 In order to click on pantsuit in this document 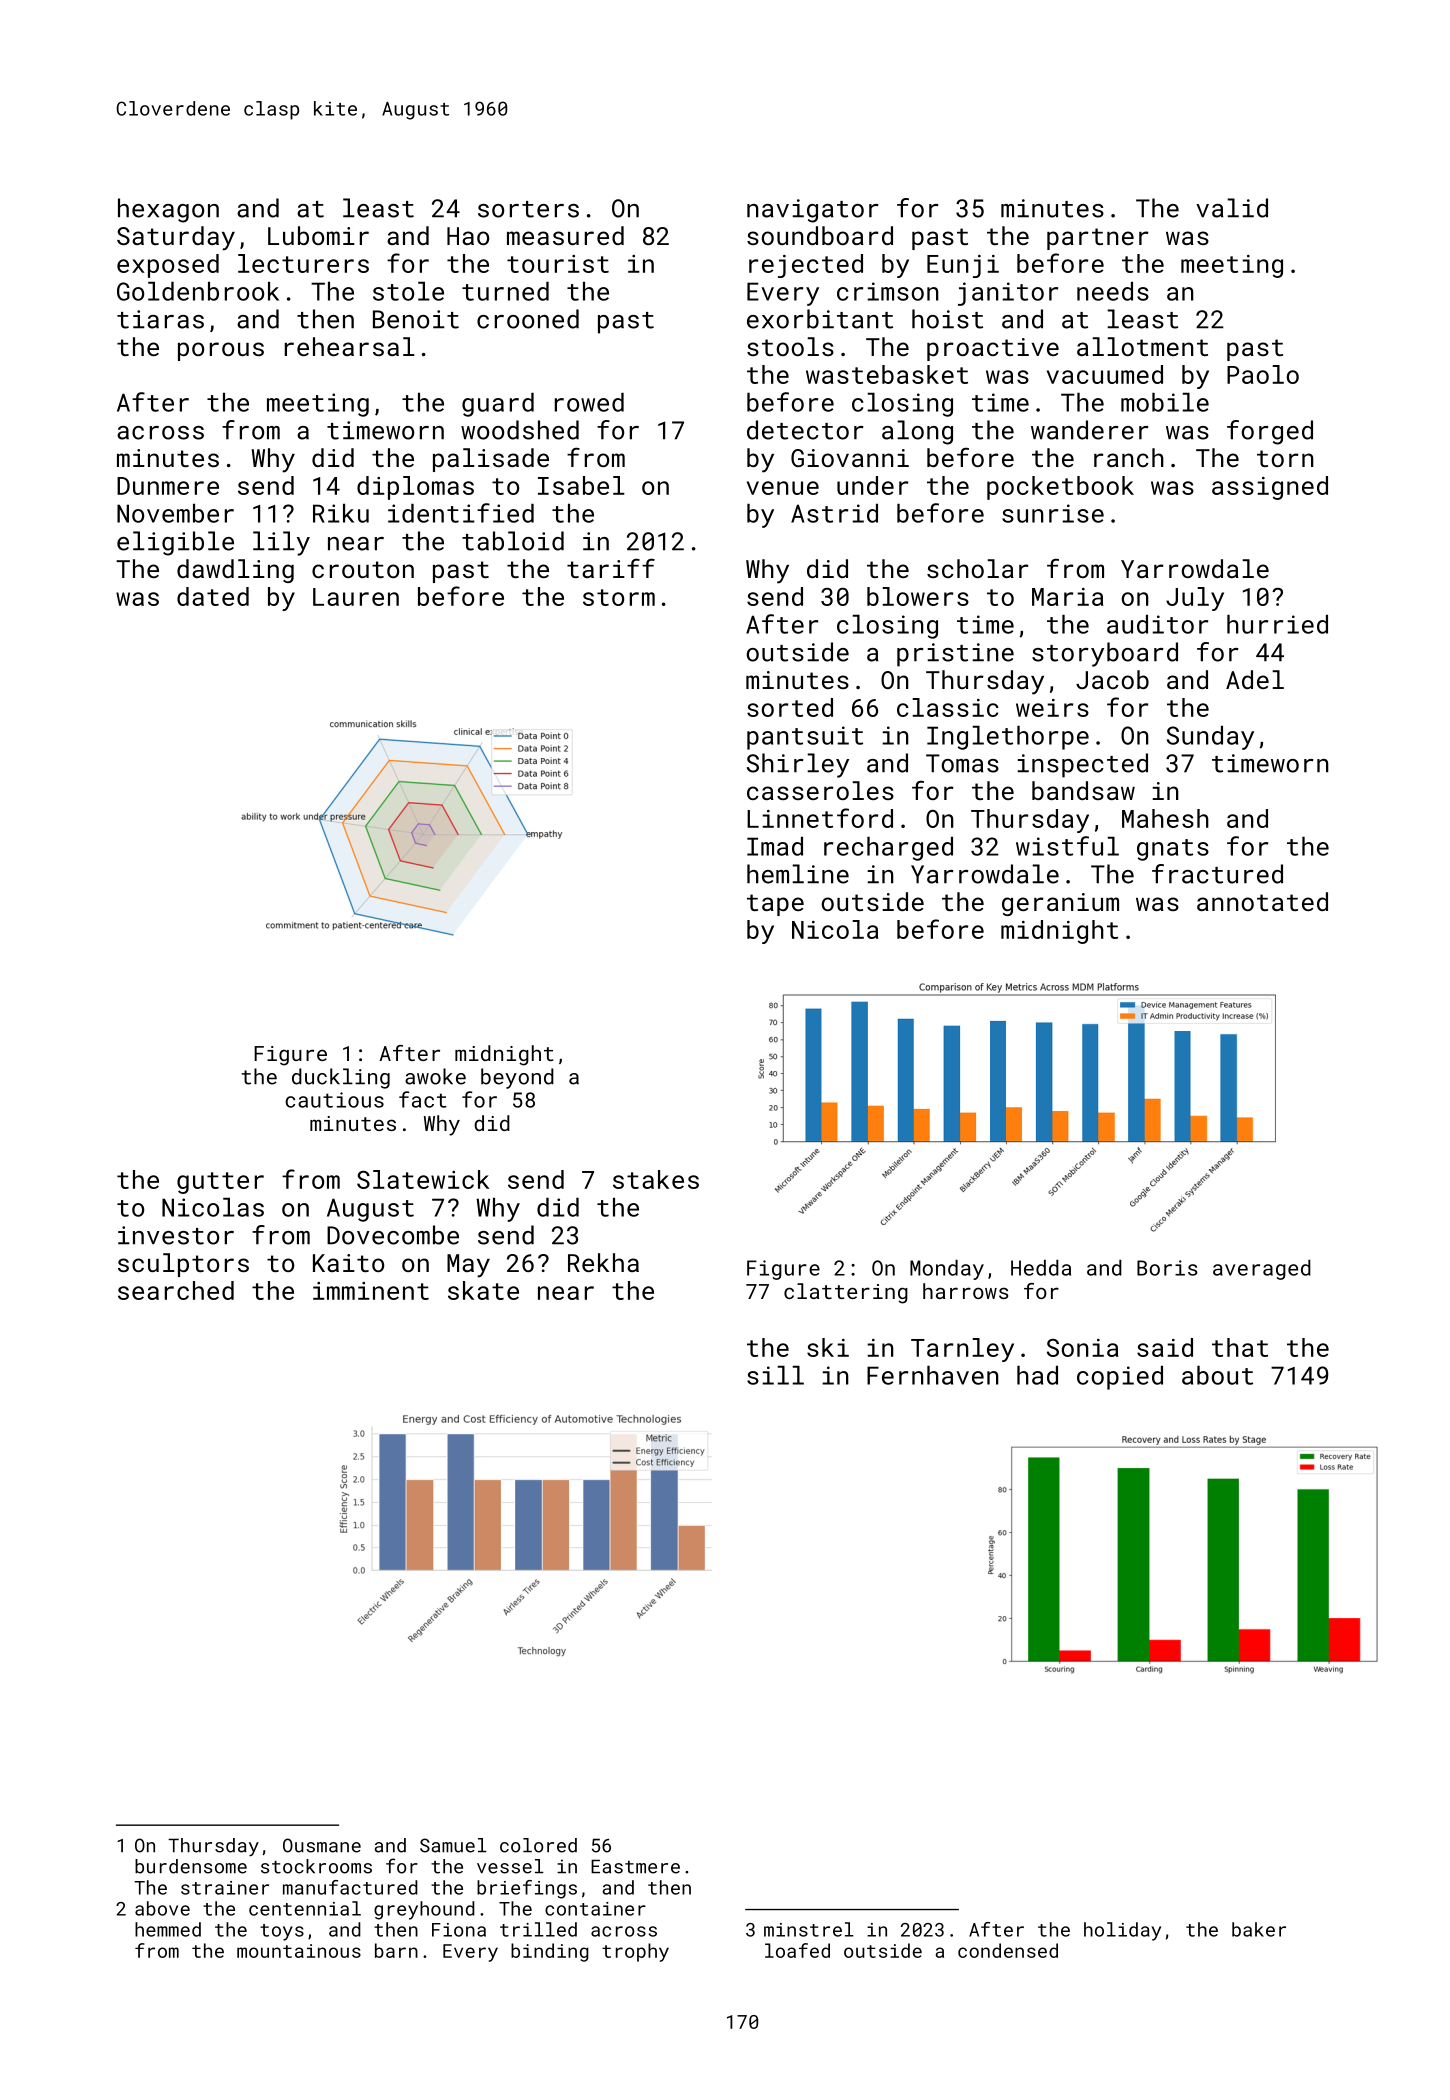, I will do `click(805, 738)`.
